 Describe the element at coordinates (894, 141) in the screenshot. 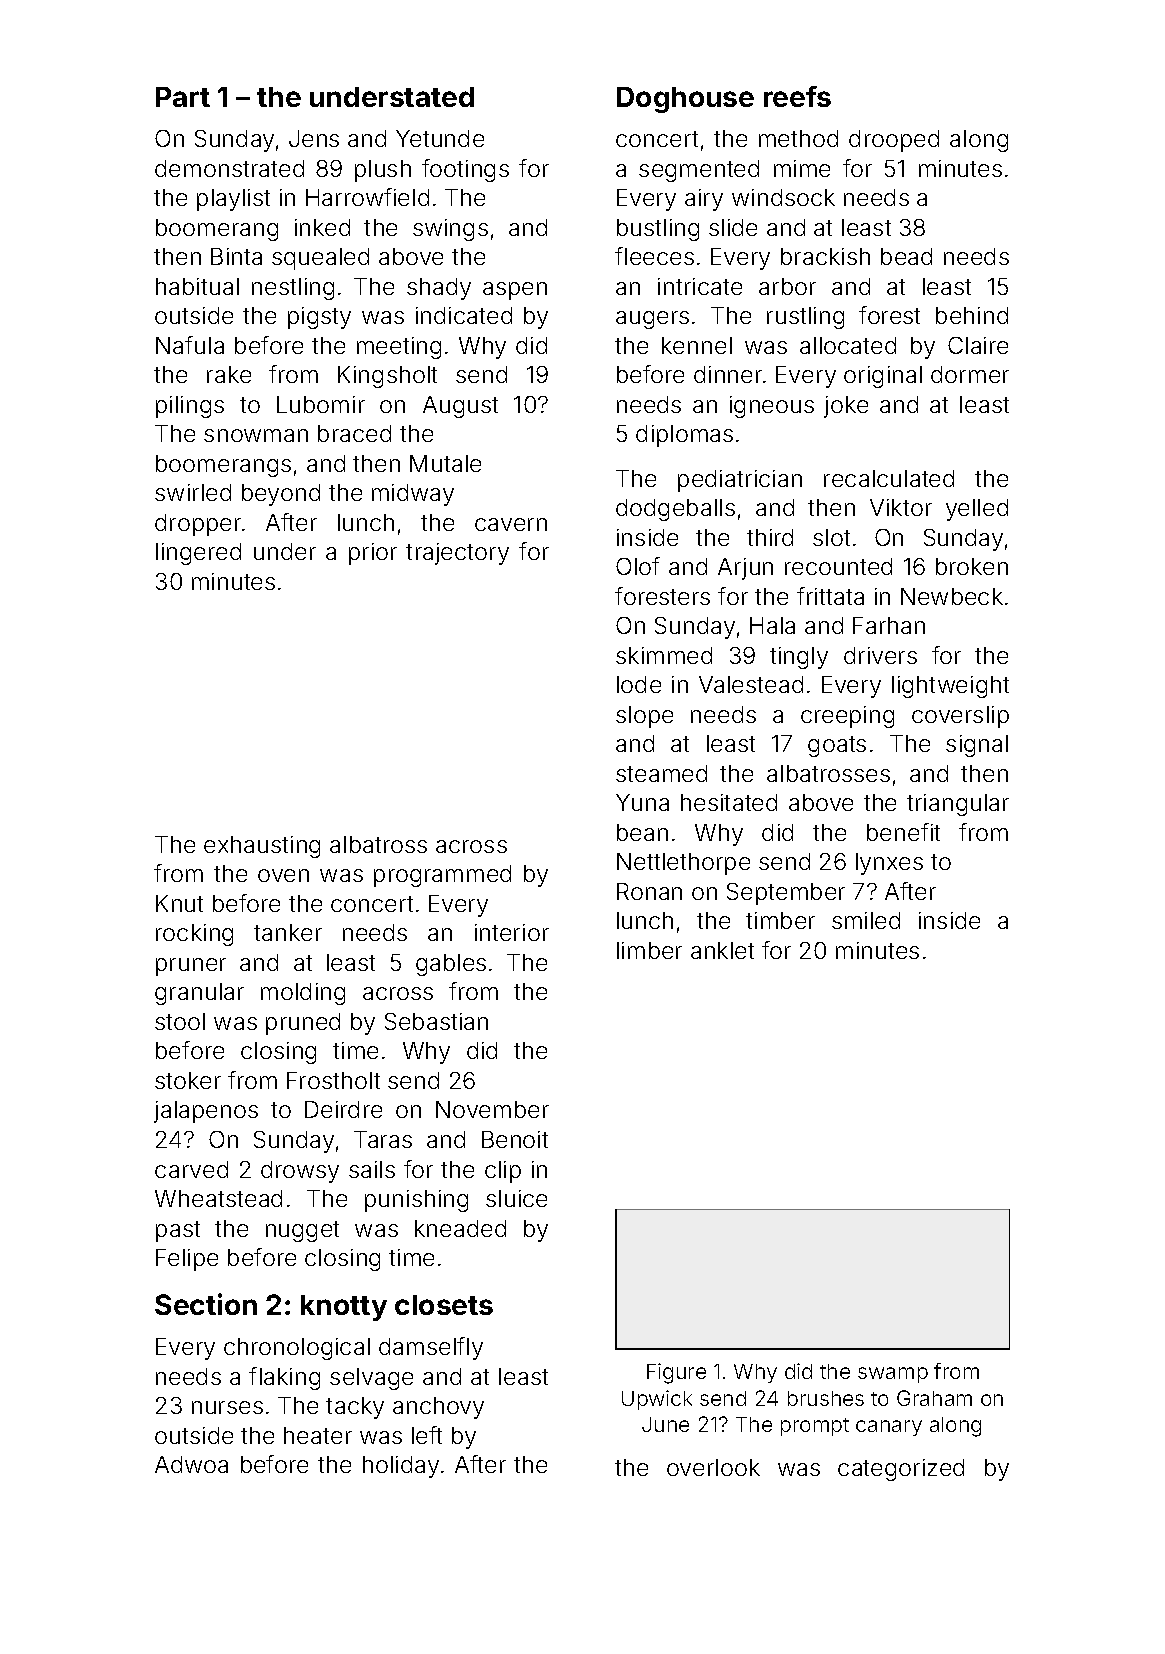

I see `drooped` at that location.
